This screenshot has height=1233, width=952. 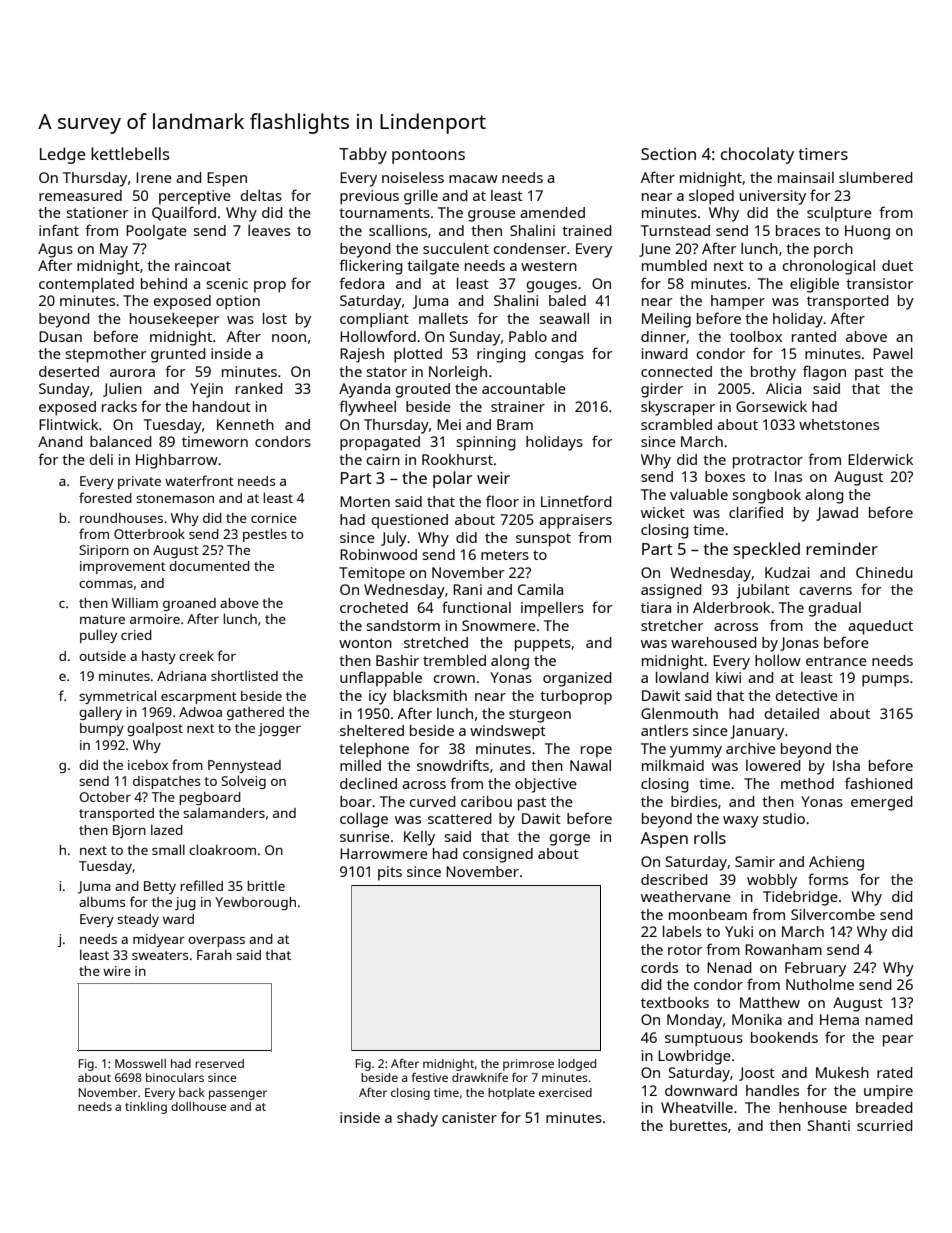 I want to click on Elderwick, so click(x=880, y=459).
